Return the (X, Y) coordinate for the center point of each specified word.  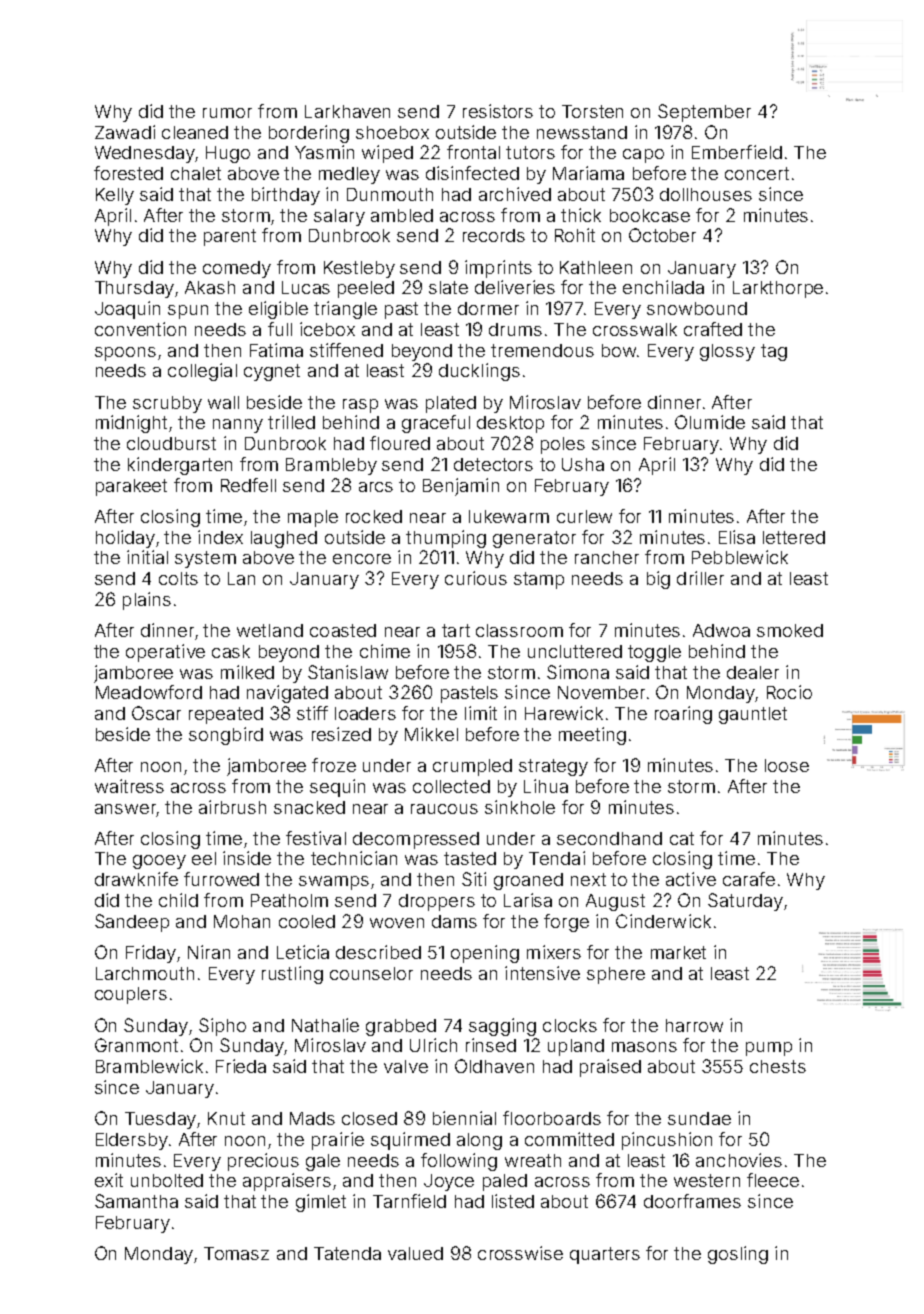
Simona (578, 672)
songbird (226, 736)
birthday (286, 196)
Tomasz (236, 1253)
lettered (794, 537)
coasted (343, 630)
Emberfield (737, 152)
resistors (498, 111)
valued (415, 1253)
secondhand (609, 838)
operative (165, 653)
